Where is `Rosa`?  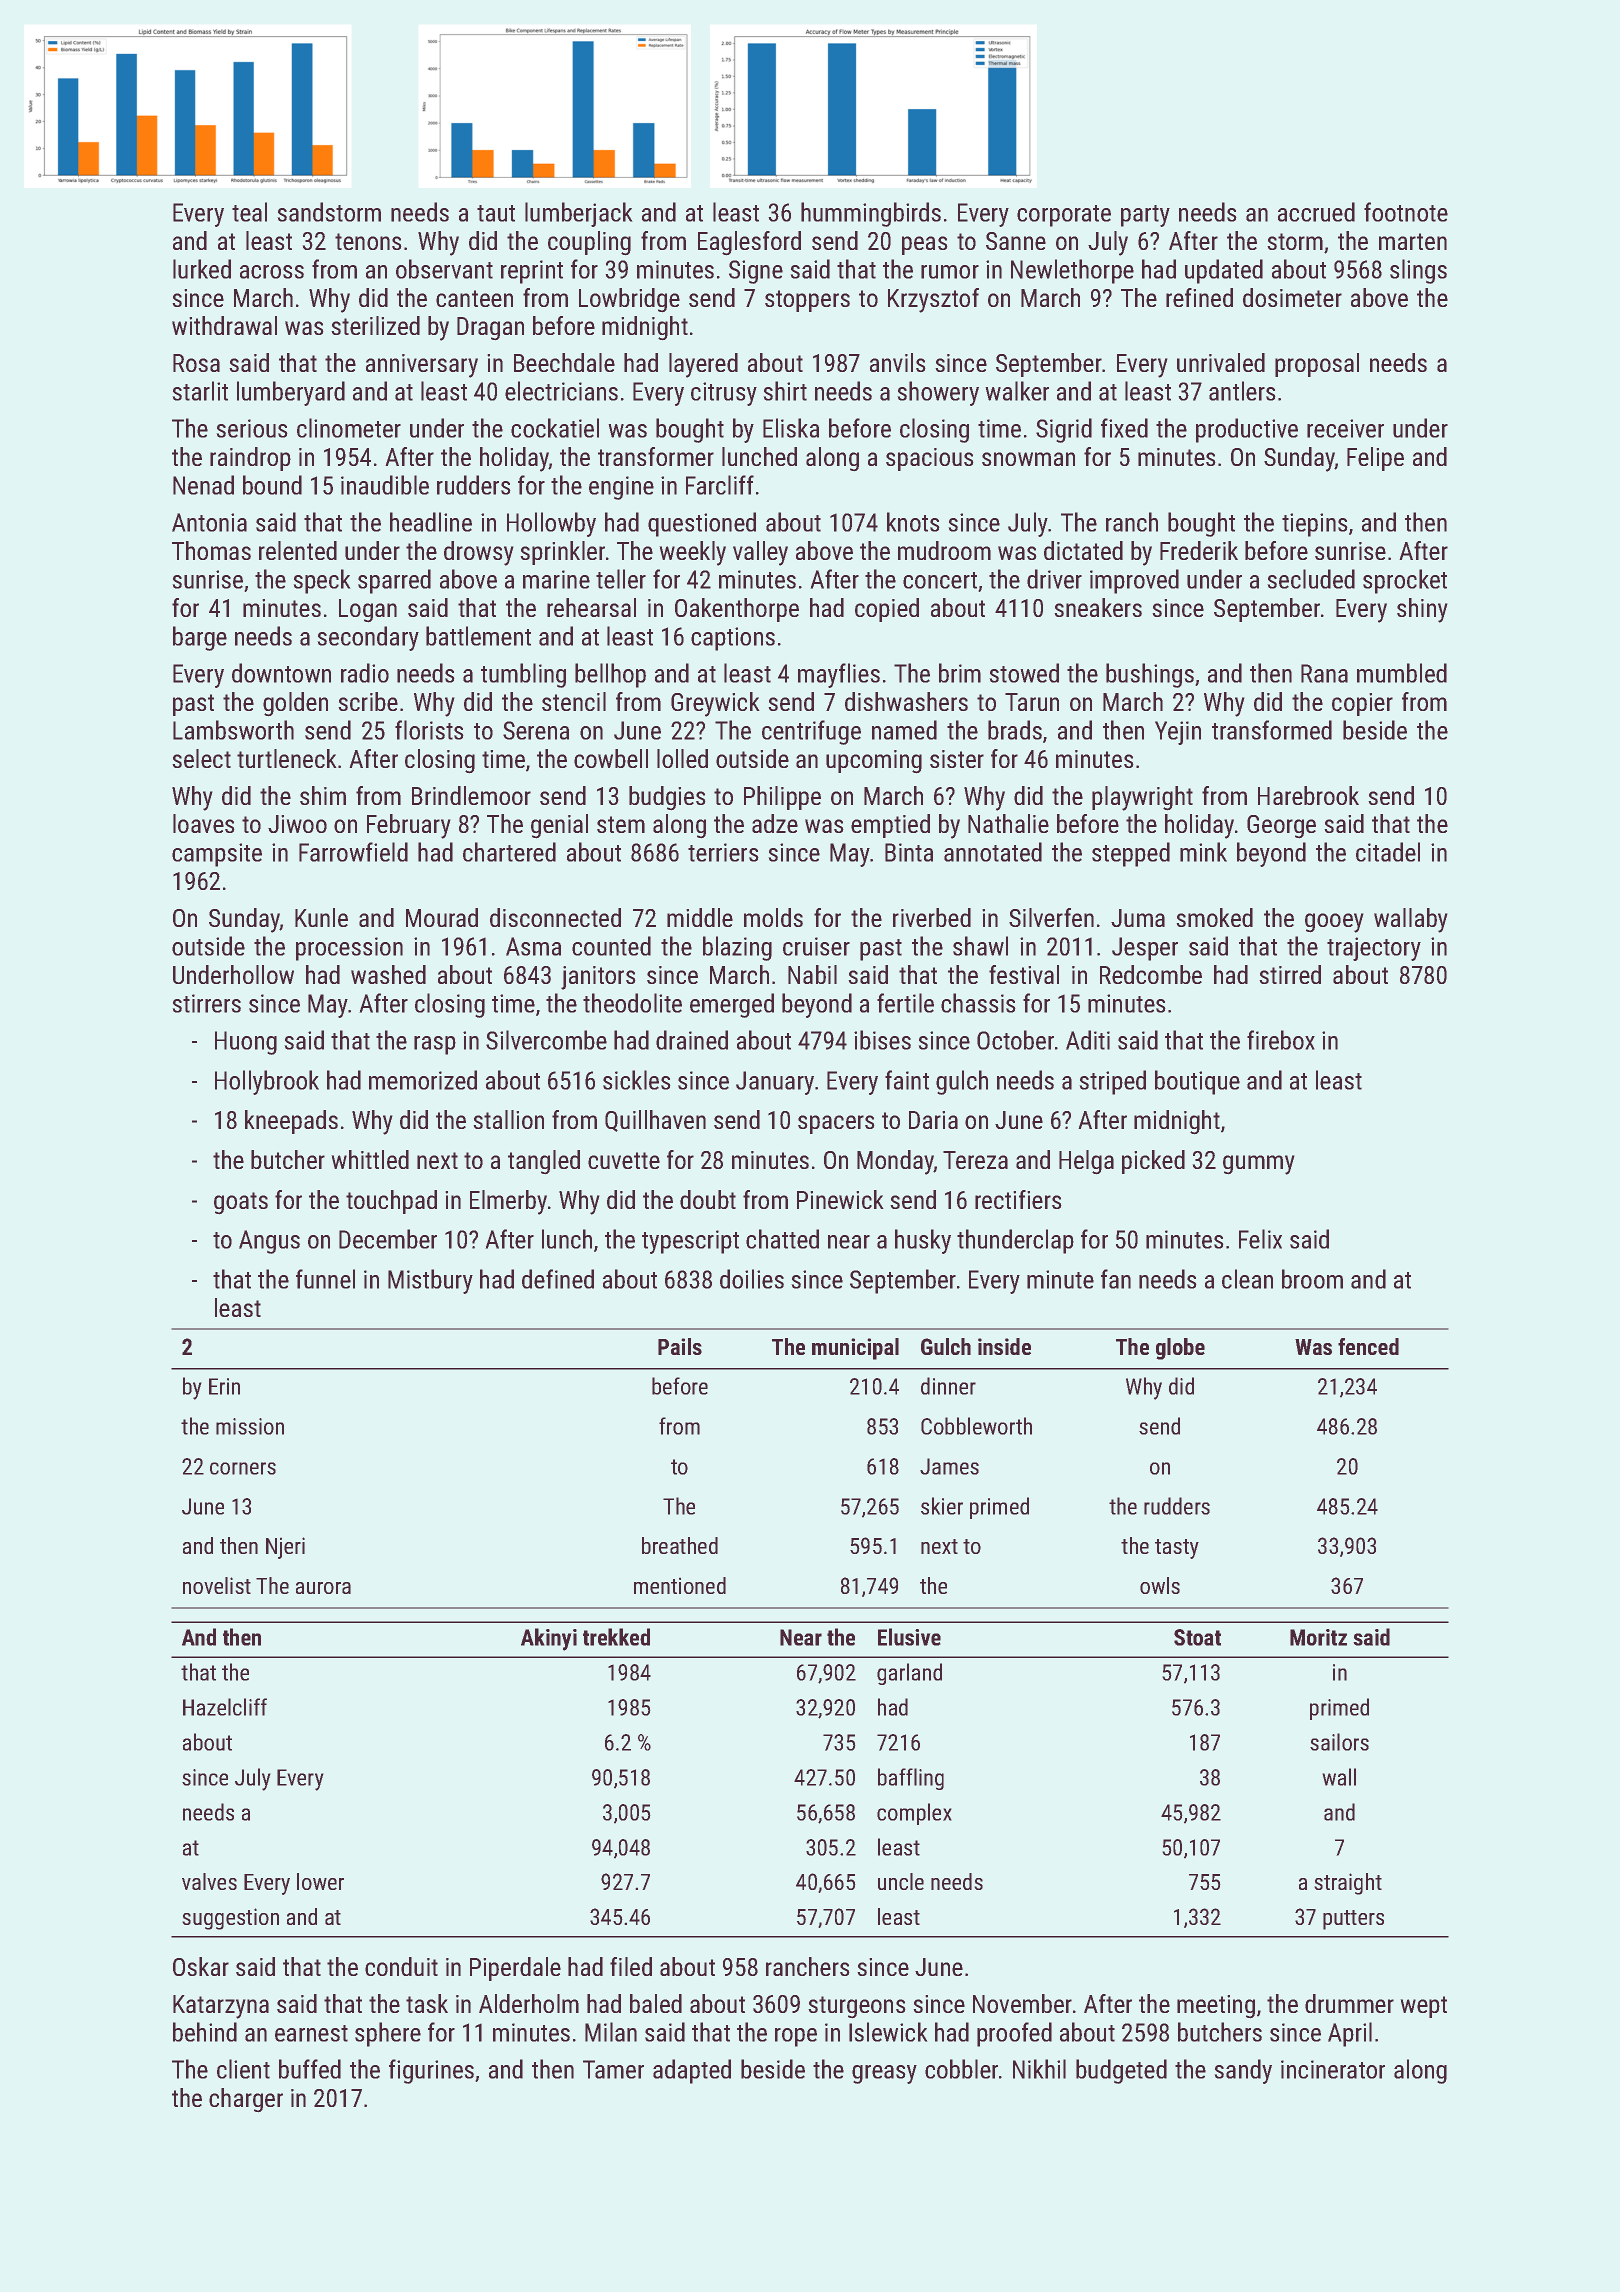
Rosa is located at coordinates (196, 363).
